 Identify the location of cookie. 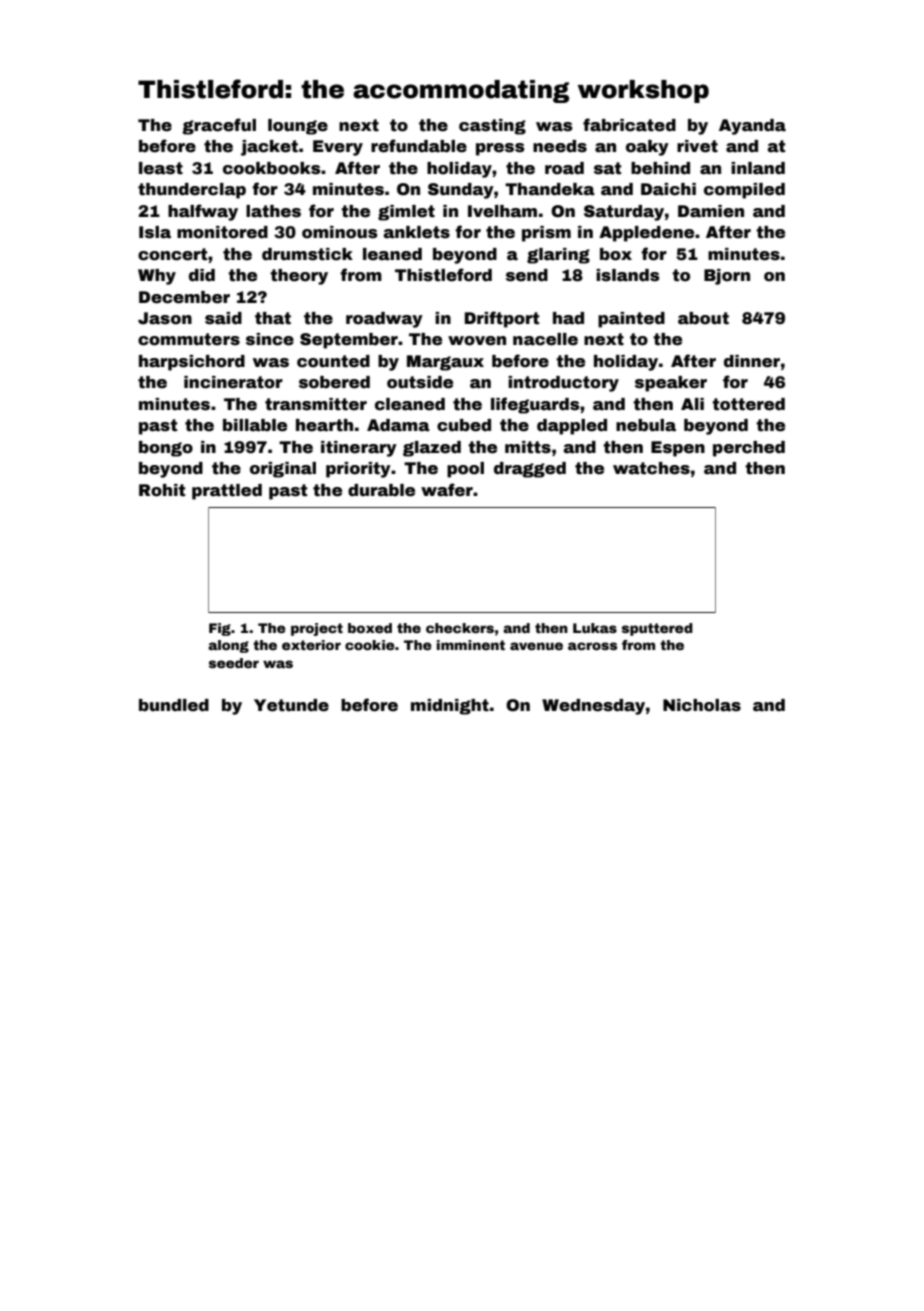
(369, 645).
